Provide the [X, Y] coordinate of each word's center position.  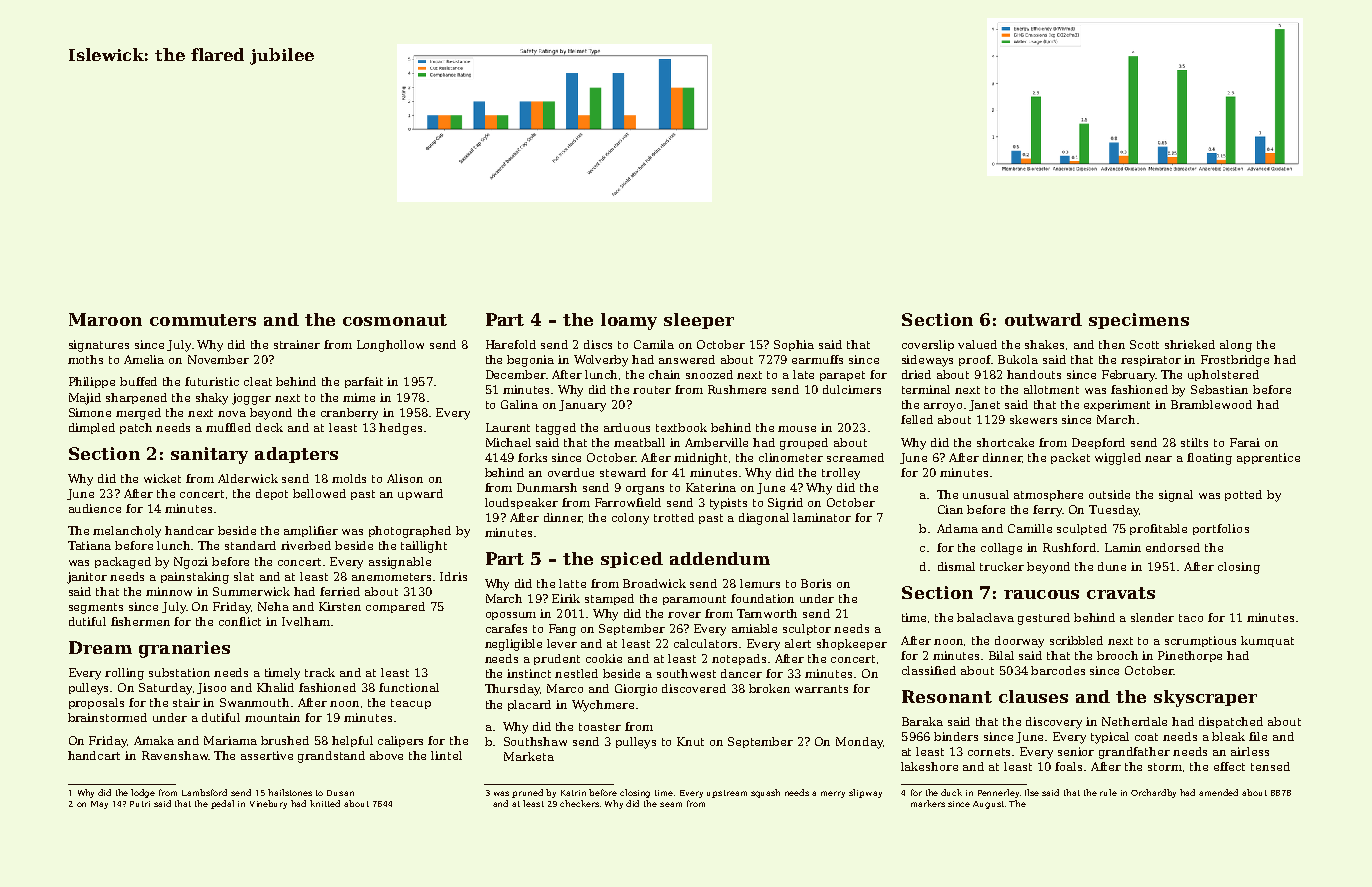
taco [1191, 618]
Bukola [1018, 359]
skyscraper [1205, 698]
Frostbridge [1235, 361]
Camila [654, 344]
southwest [686, 673]
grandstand [331, 757]
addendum [720, 558]
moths [85, 359]
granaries [184, 649]
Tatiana [89, 545]
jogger [251, 399]
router [652, 390]
